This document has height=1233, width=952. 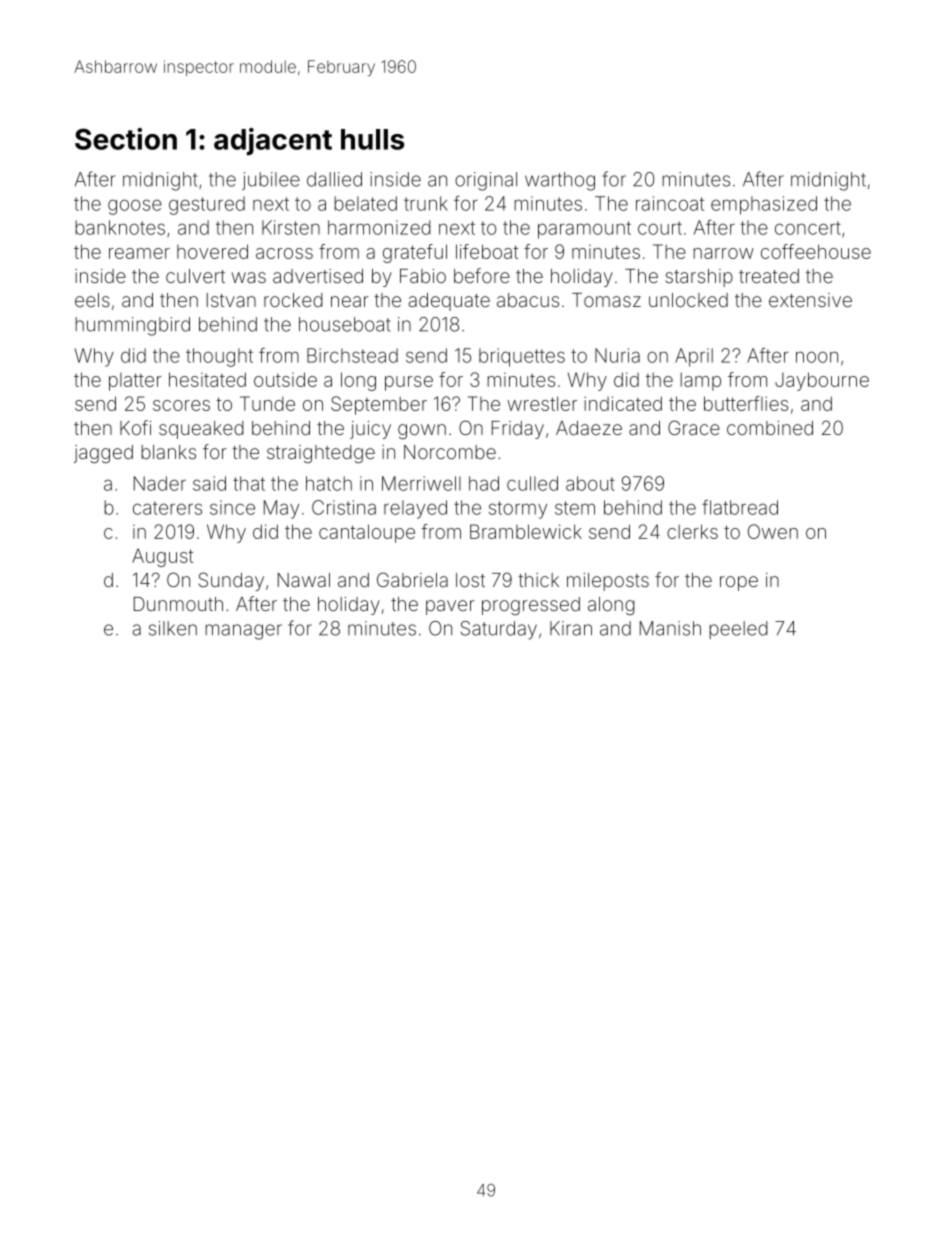 I want to click on manager, so click(x=243, y=632).
